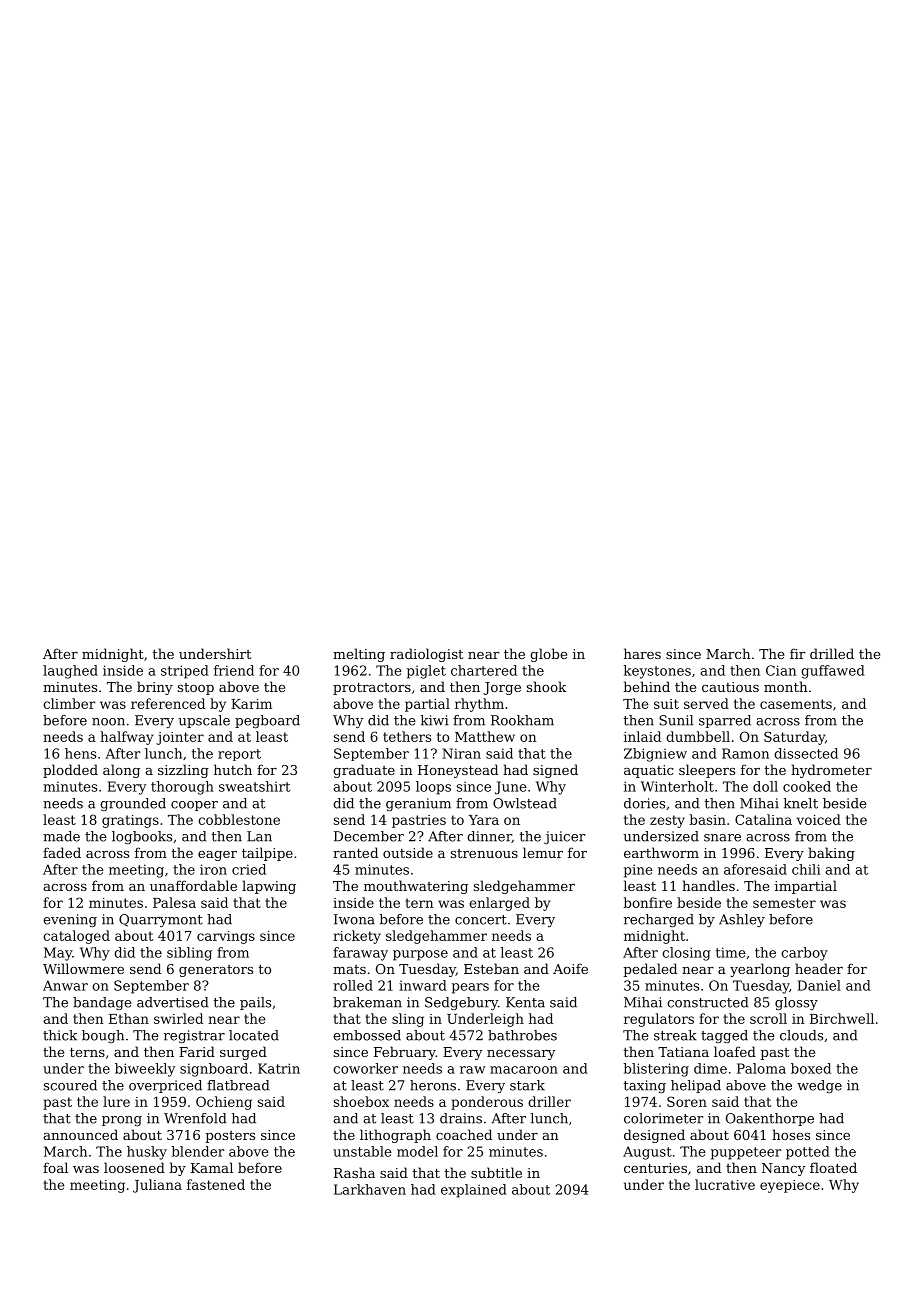 The height and width of the screenshot is (1308, 924). I want to click on driller, so click(549, 1101).
